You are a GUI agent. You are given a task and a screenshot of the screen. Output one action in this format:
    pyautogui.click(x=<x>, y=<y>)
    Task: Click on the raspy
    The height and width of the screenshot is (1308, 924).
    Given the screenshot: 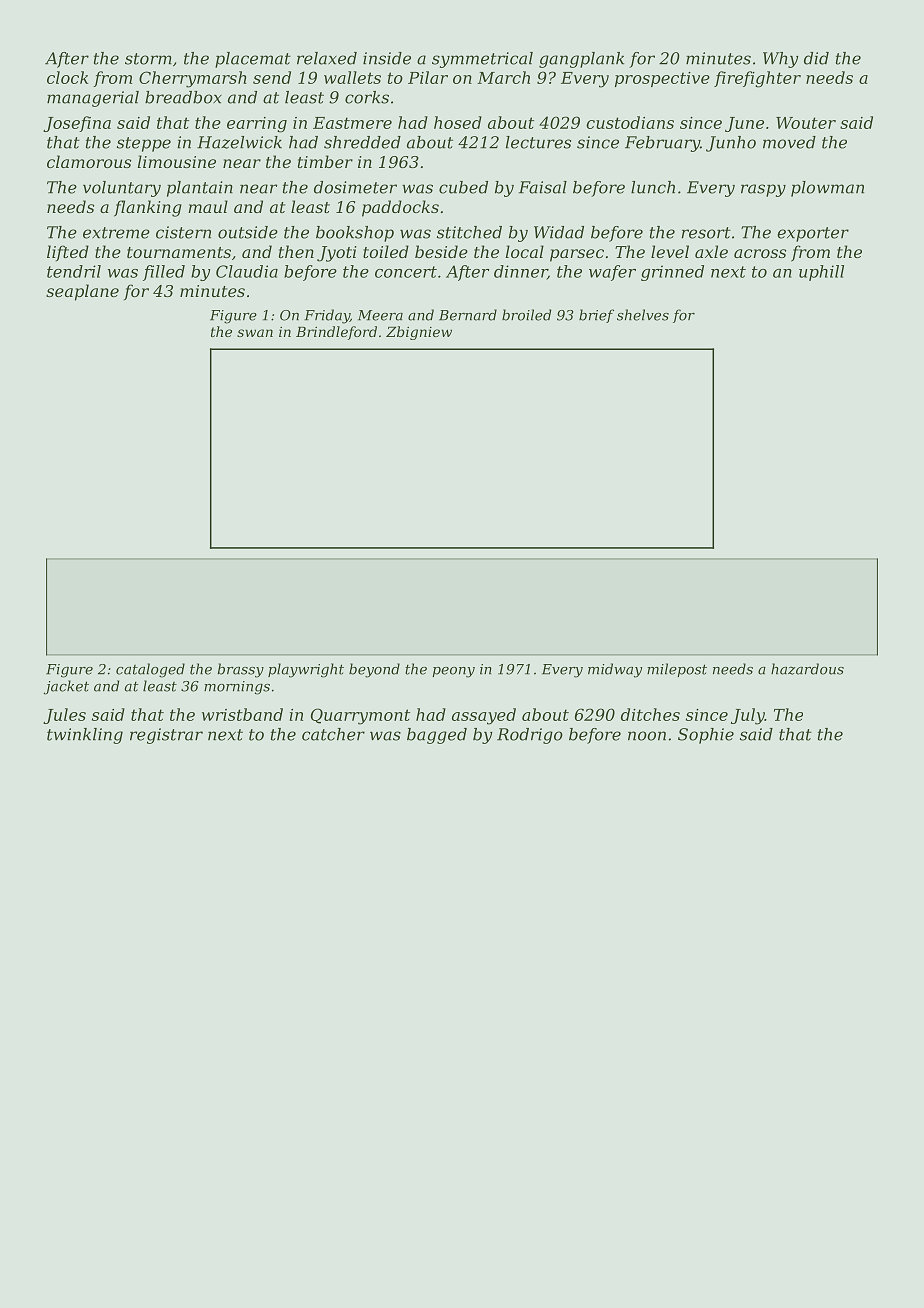 What is the action you would take?
    pyautogui.click(x=763, y=190)
